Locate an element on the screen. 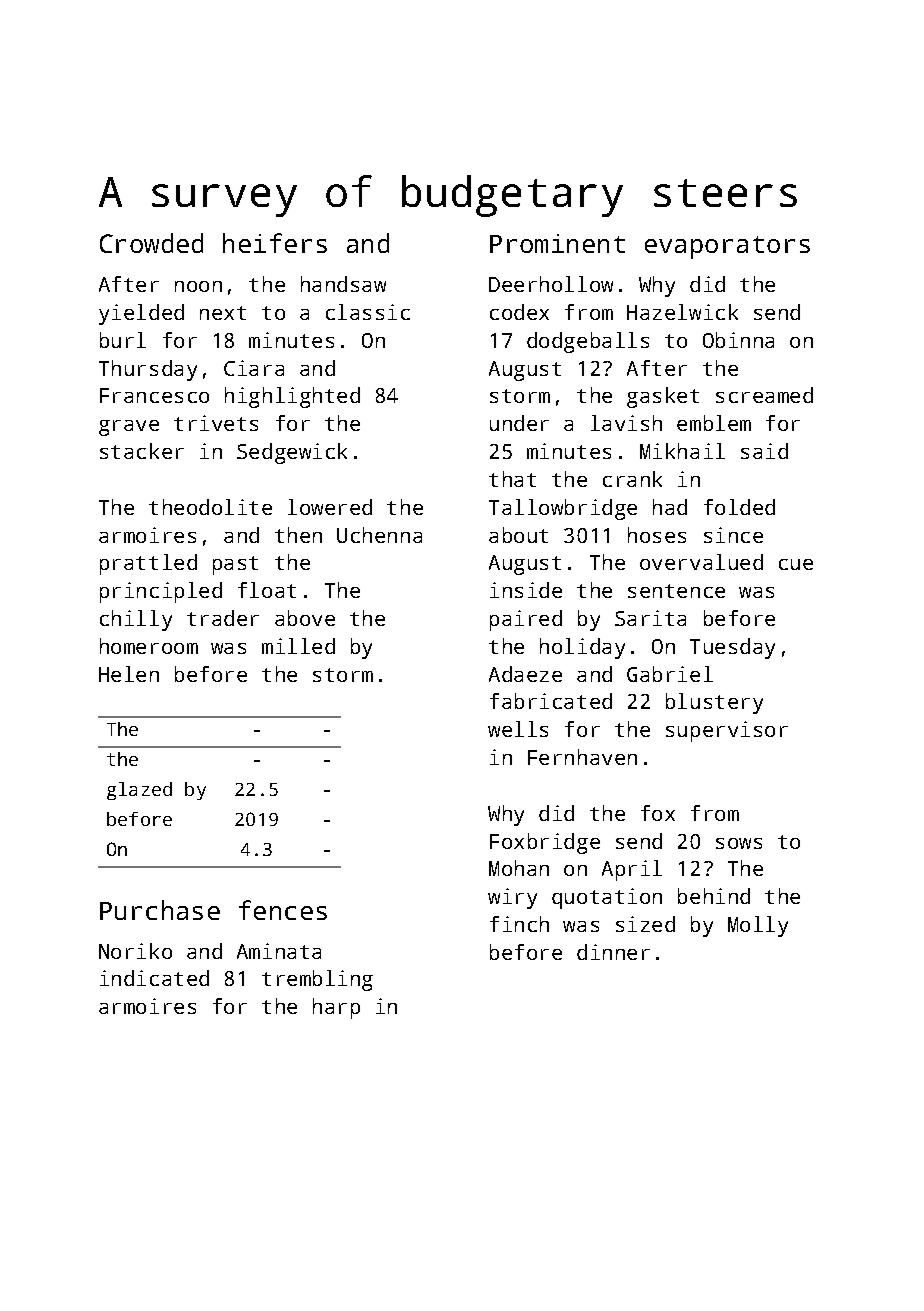 This screenshot has width=924, height=1311. fences is located at coordinates (283, 910).
